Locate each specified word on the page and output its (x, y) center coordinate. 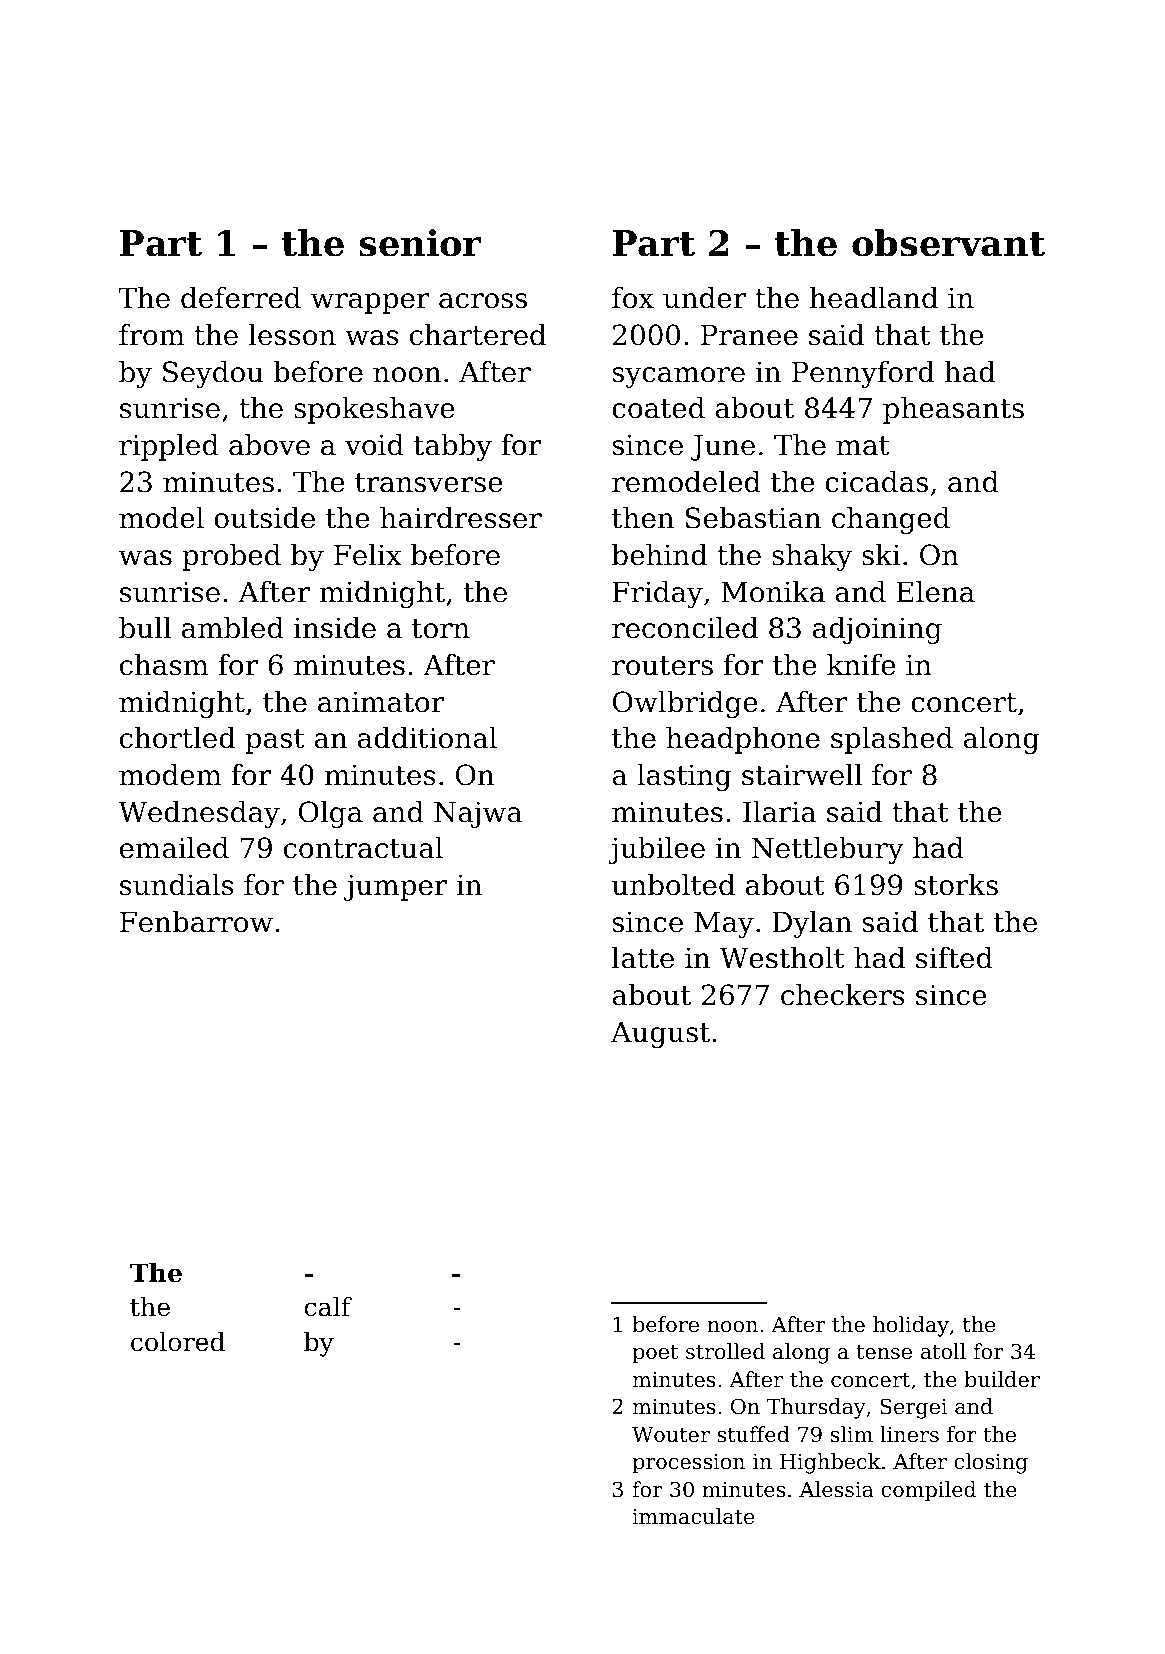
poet (655, 1354)
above (269, 445)
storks (956, 885)
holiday (911, 1326)
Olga (331, 814)
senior (420, 243)
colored (178, 1342)
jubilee (656, 850)
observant (948, 243)
